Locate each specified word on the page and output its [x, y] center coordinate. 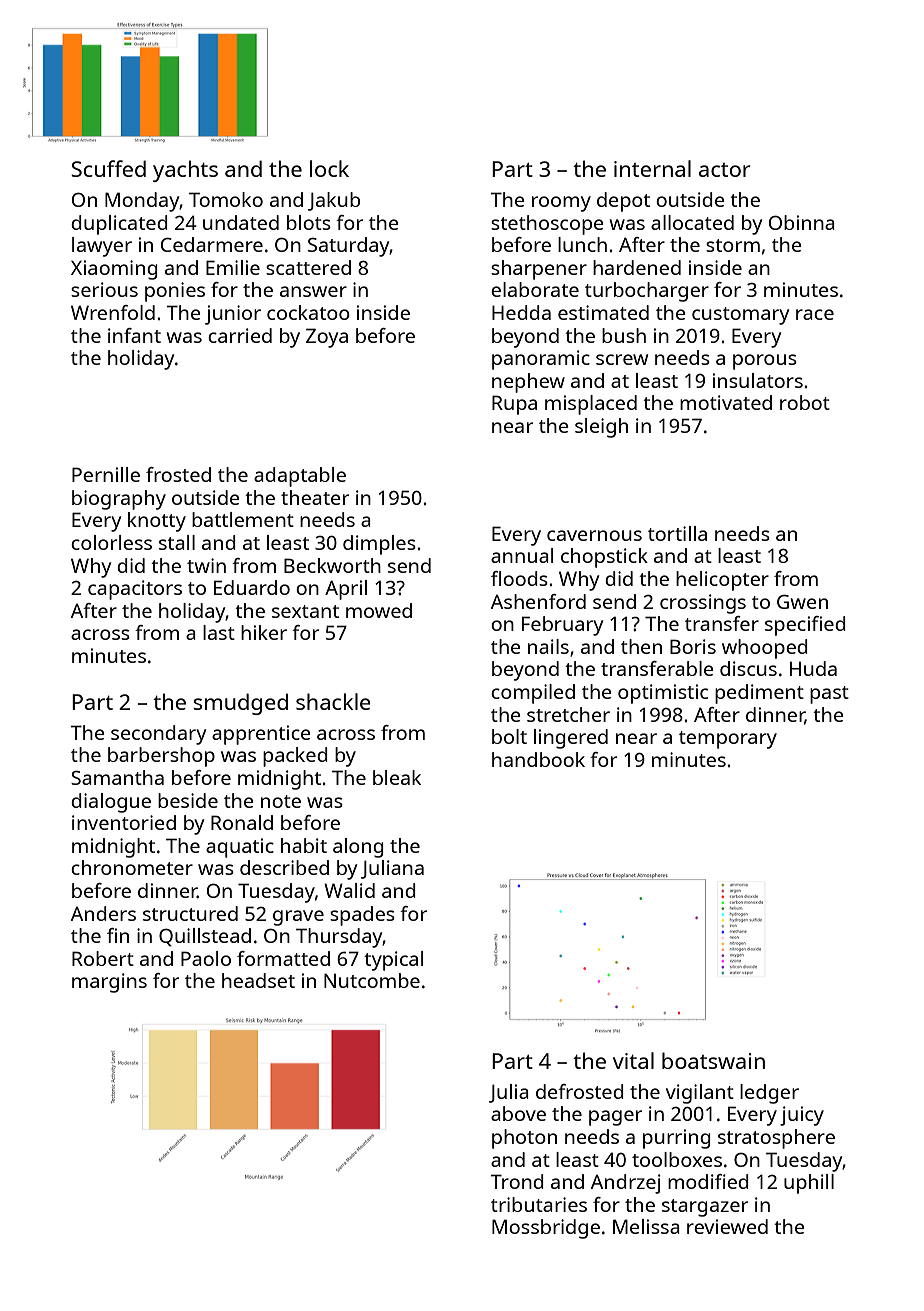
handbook [538, 759]
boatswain [713, 1060]
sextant [305, 611]
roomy [561, 204]
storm [733, 245]
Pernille [106, 474]
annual [522, 555]
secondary [158, 735]
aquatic [240, 848]
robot [805, 402]
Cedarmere [212, 244]
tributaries [539, 1204]
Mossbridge [546, 1229]
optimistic [663, 694]
